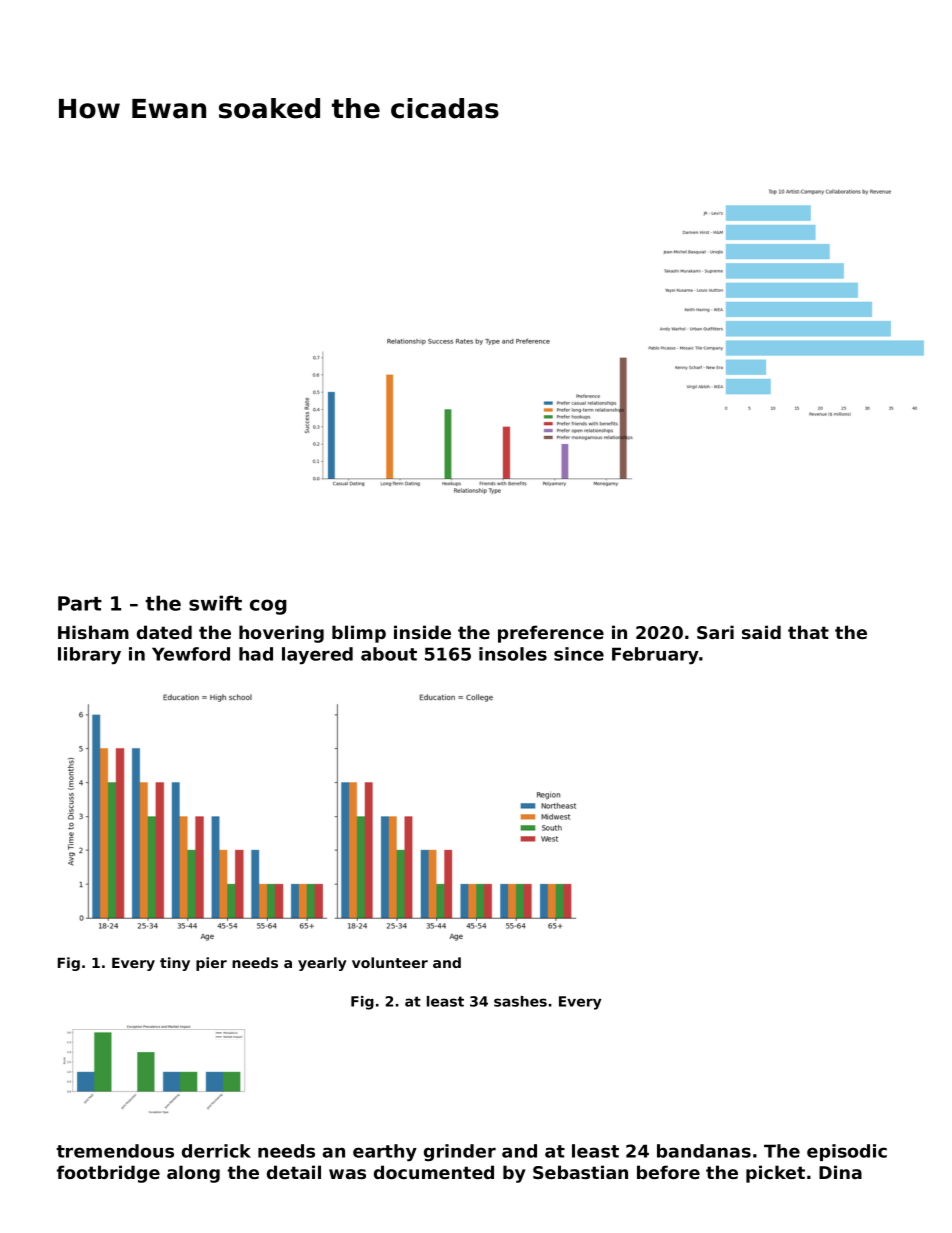 This document has width=952, height=1233. Describe the element at coordinates (513, 654) in the document. I see `insoles` at that location.
